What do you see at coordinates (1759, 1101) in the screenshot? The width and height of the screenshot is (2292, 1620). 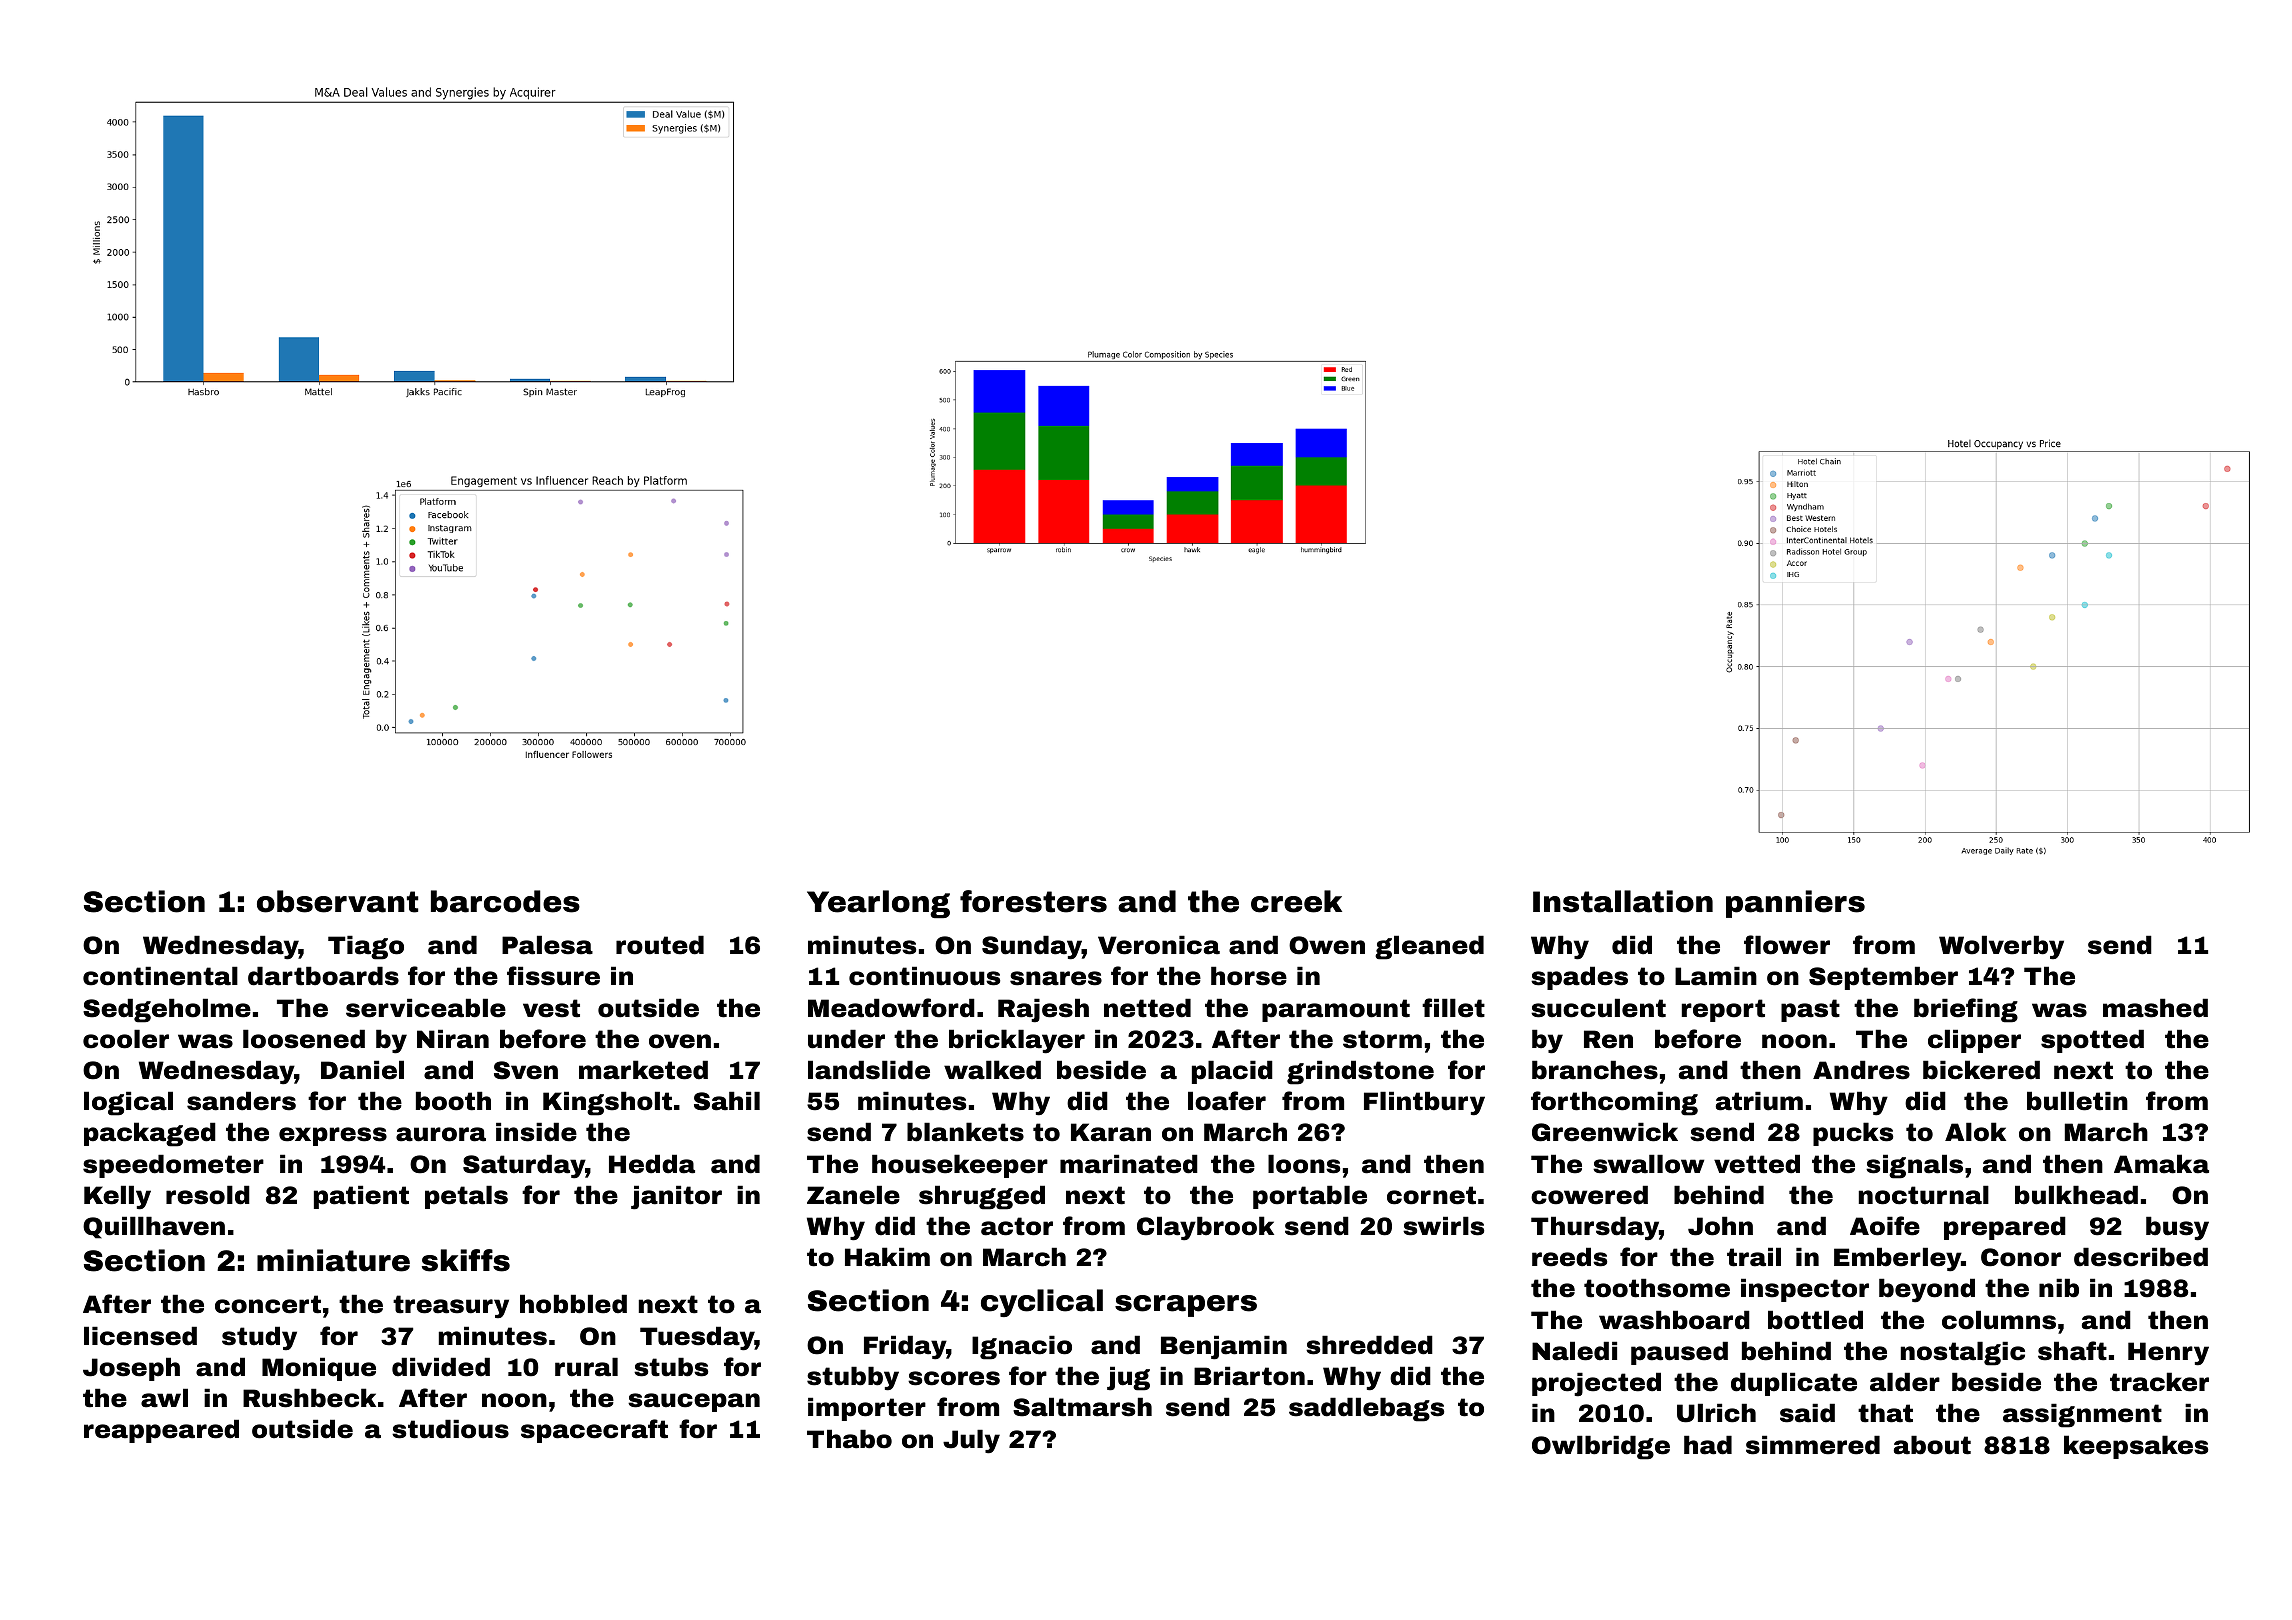 I see `atrium` at bounding box center [1759, 1101].
